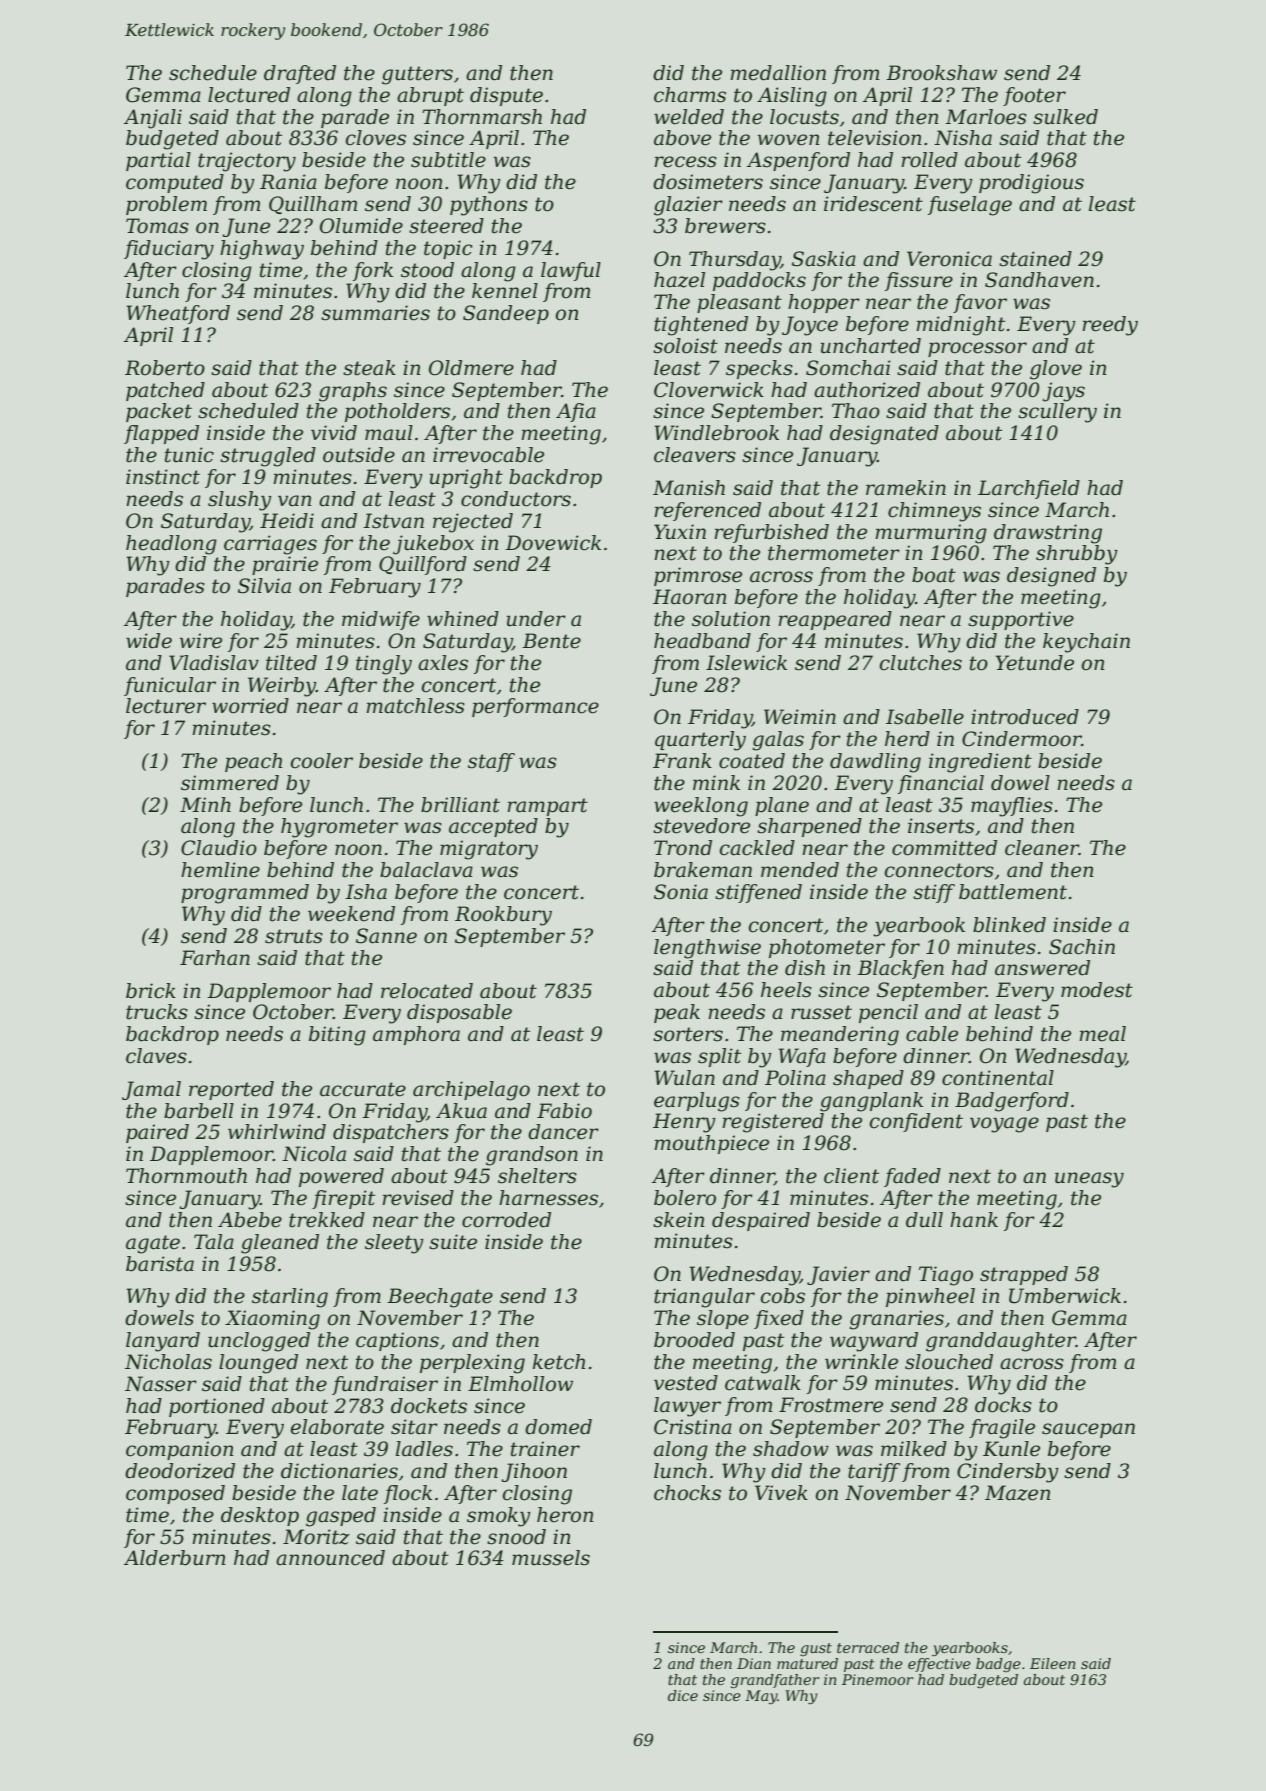  What do you see at coordinates (870, 346) in the screenshot?
I see `uncharted` at bounding box center [870, 346].
